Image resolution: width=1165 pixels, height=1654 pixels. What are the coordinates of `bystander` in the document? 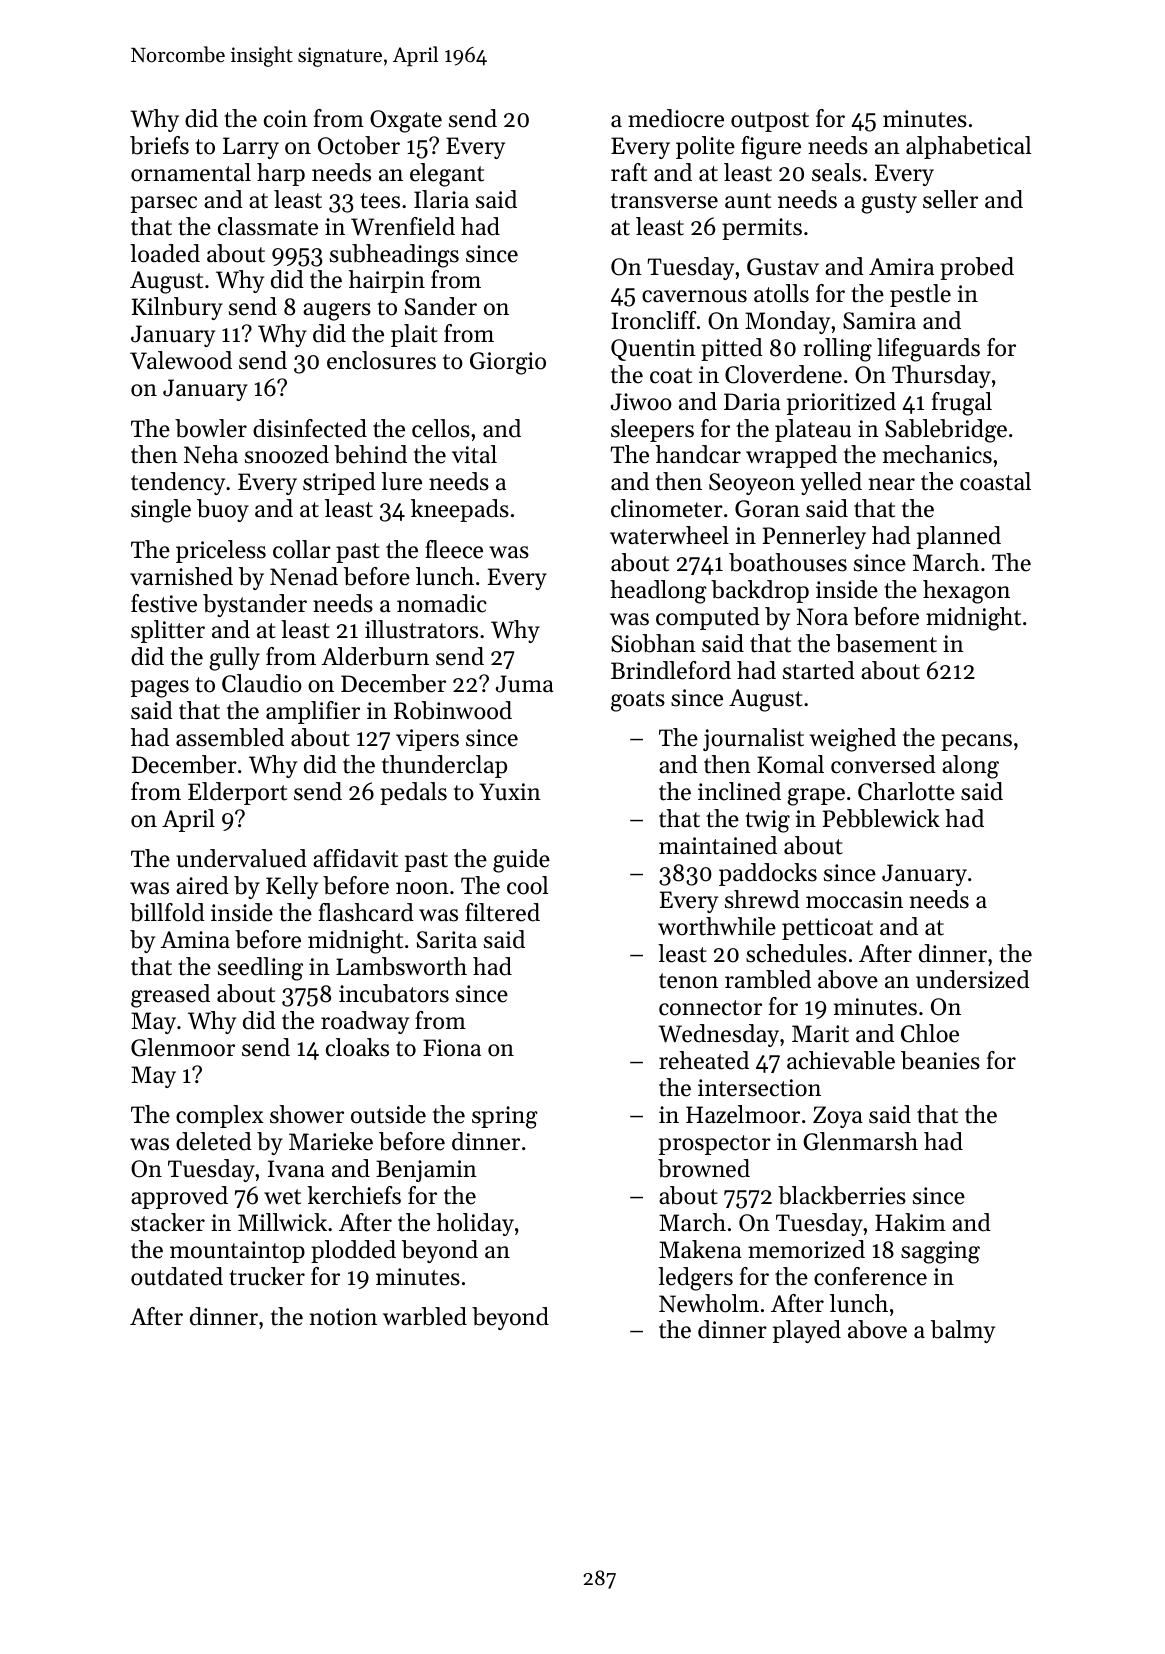 It's located at (255, 605).
